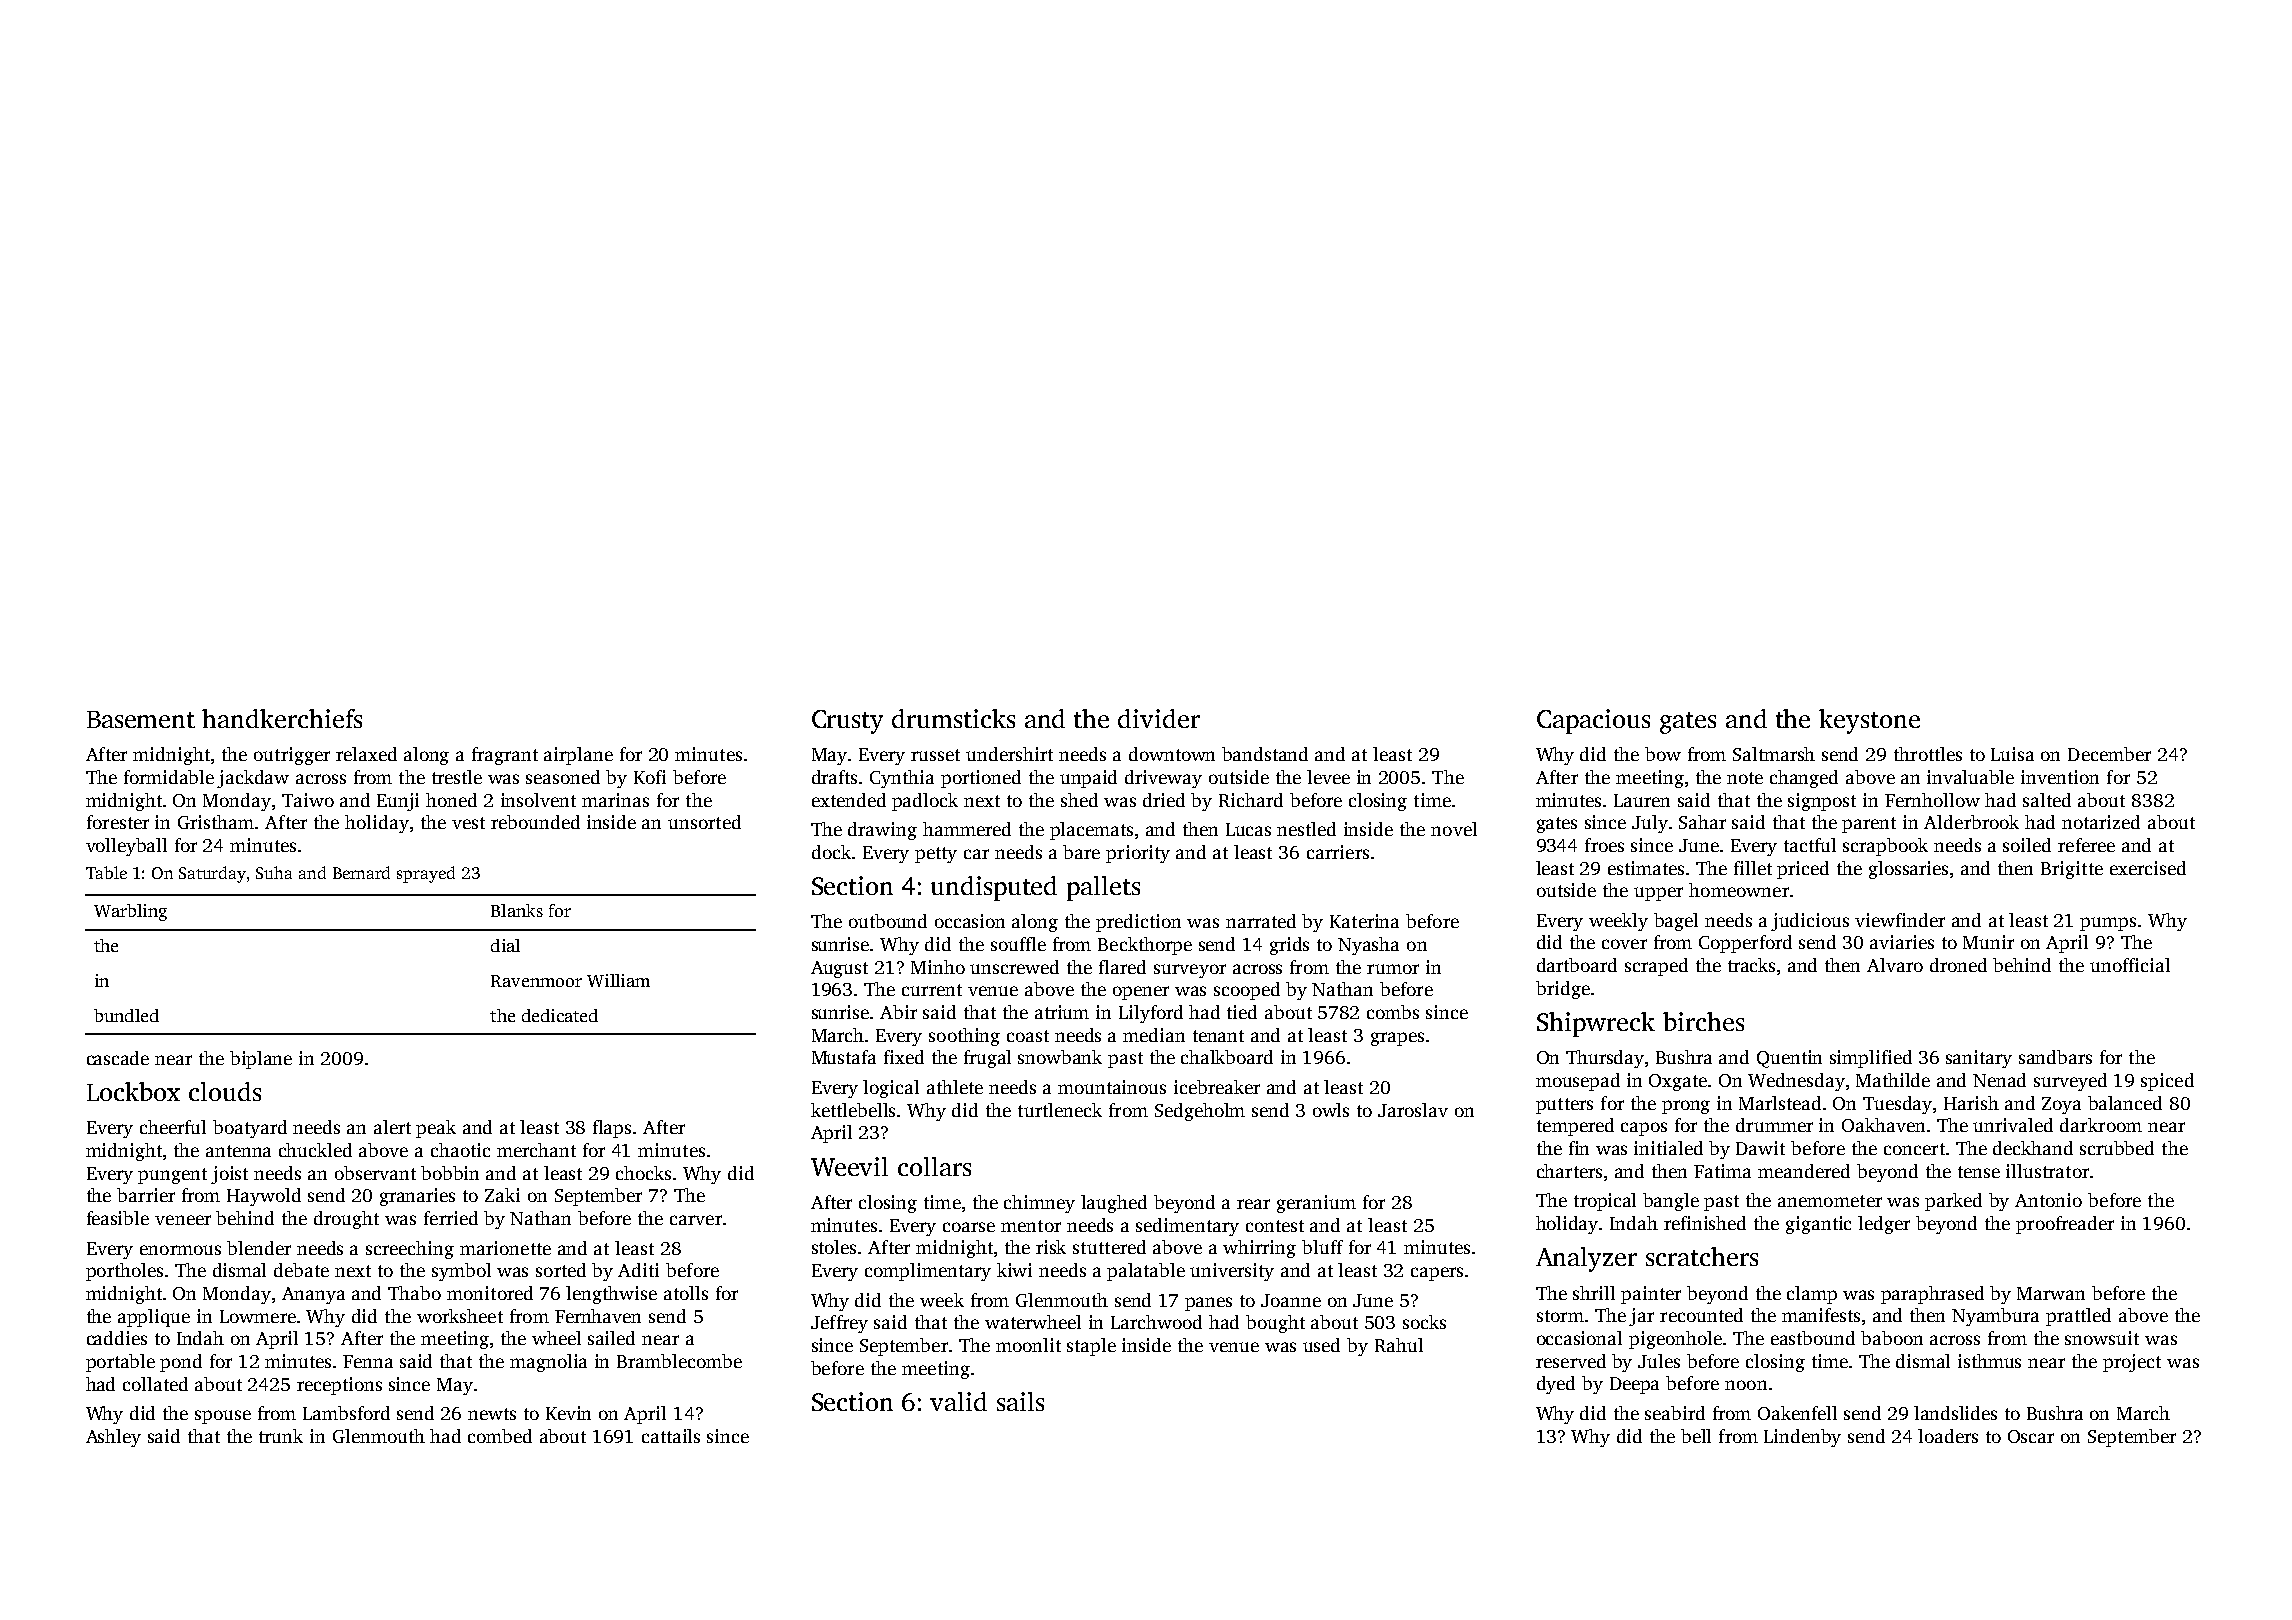 This document has height=1620, width=2292. I want to click on Warbling, so click(130, 912).
